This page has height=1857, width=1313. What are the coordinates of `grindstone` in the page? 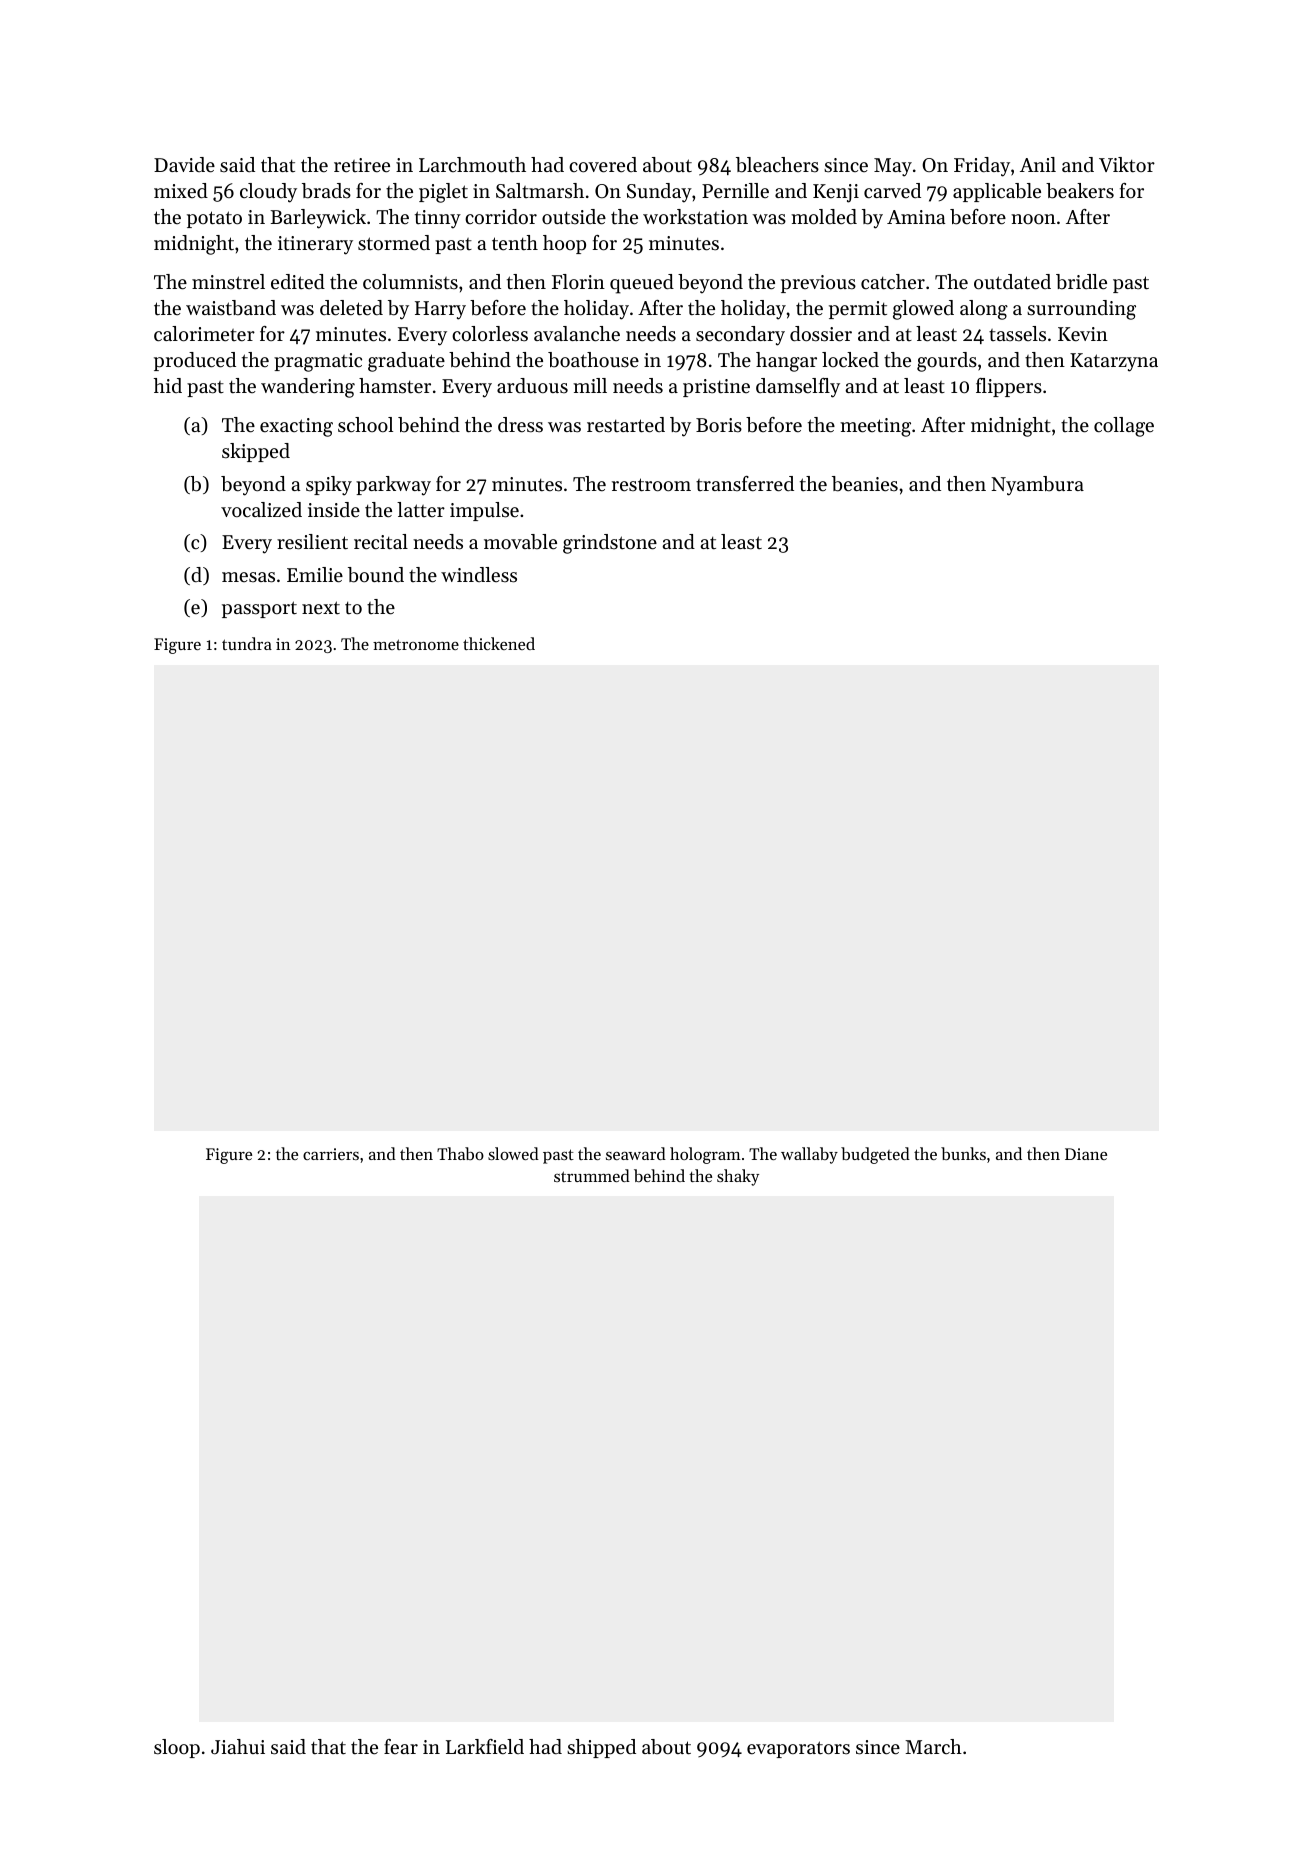 It's located at (610, 544).
